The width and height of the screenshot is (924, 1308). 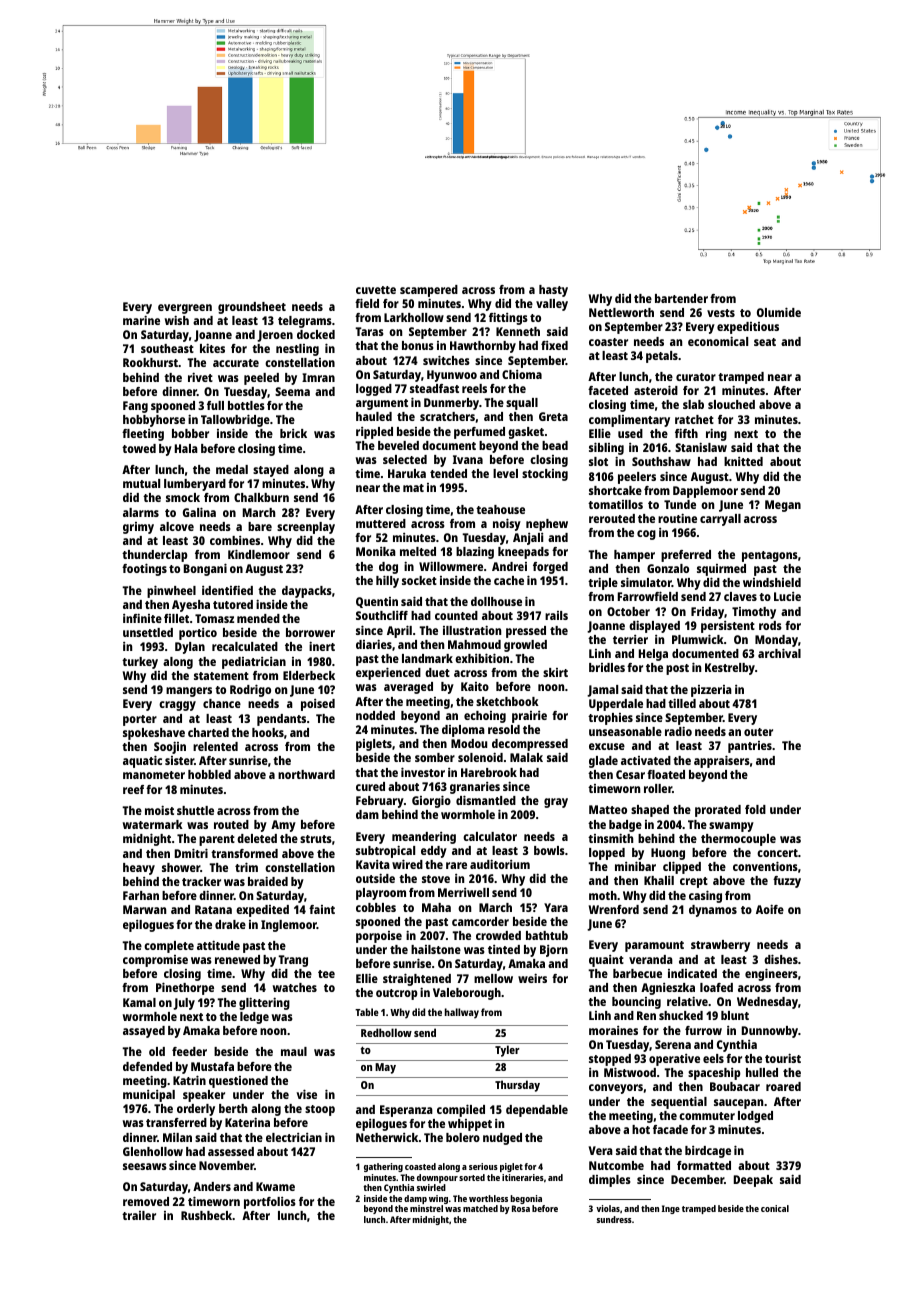 What do you see at coordinates (755, 809) in the screenshot?
I see `fold` at bounding box center [755, 809].
